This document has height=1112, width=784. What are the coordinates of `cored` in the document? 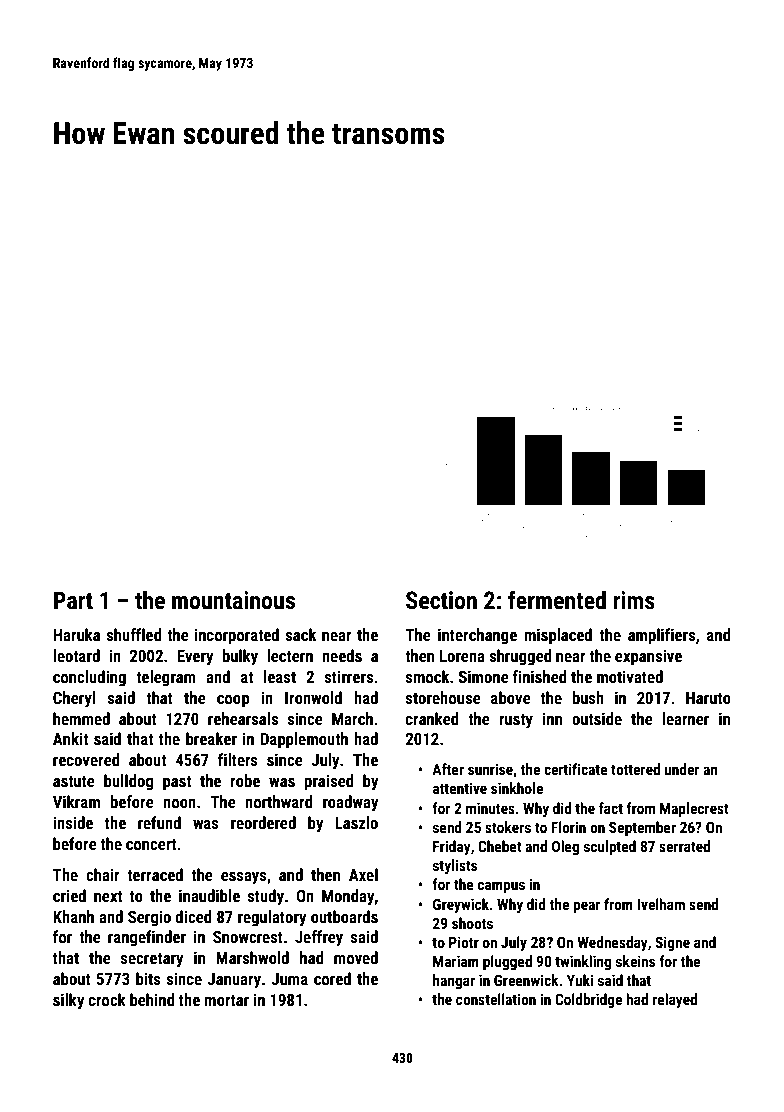 It's located at (332, 978).
